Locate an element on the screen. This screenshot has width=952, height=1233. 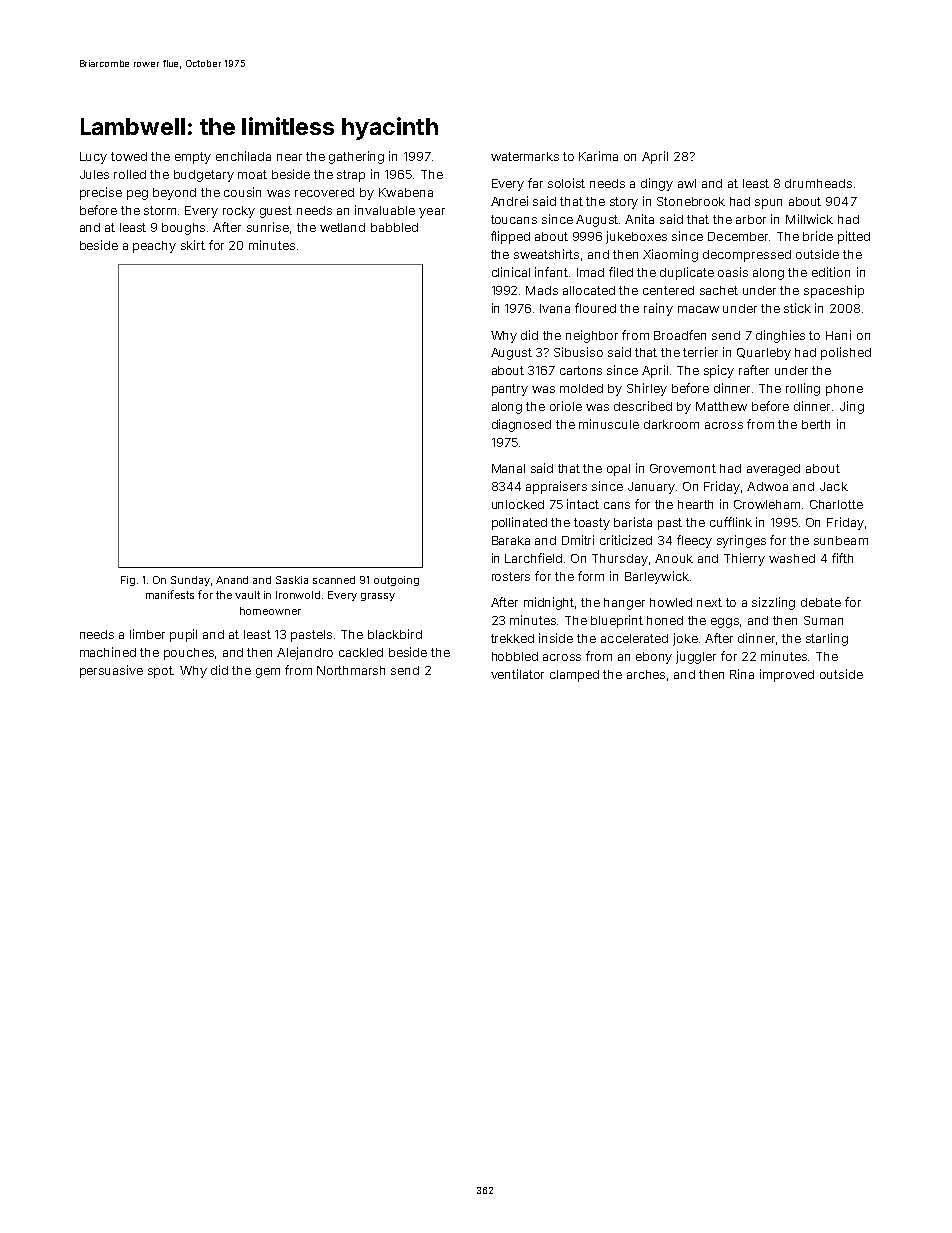
unlocked is located at coordinates (518, 504).
